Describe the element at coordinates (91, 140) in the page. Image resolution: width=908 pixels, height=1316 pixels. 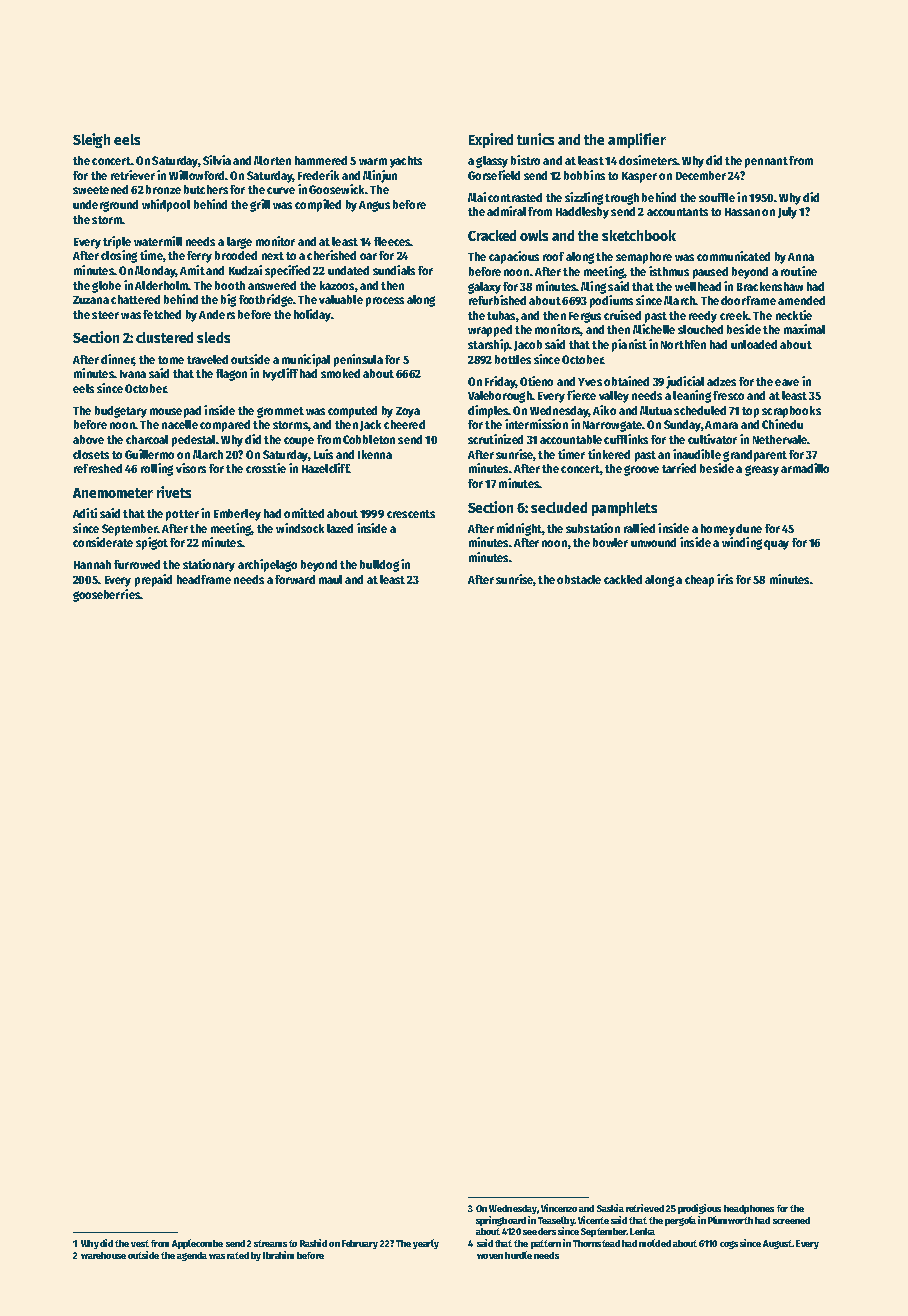
I see `Sleigh` at that location.
